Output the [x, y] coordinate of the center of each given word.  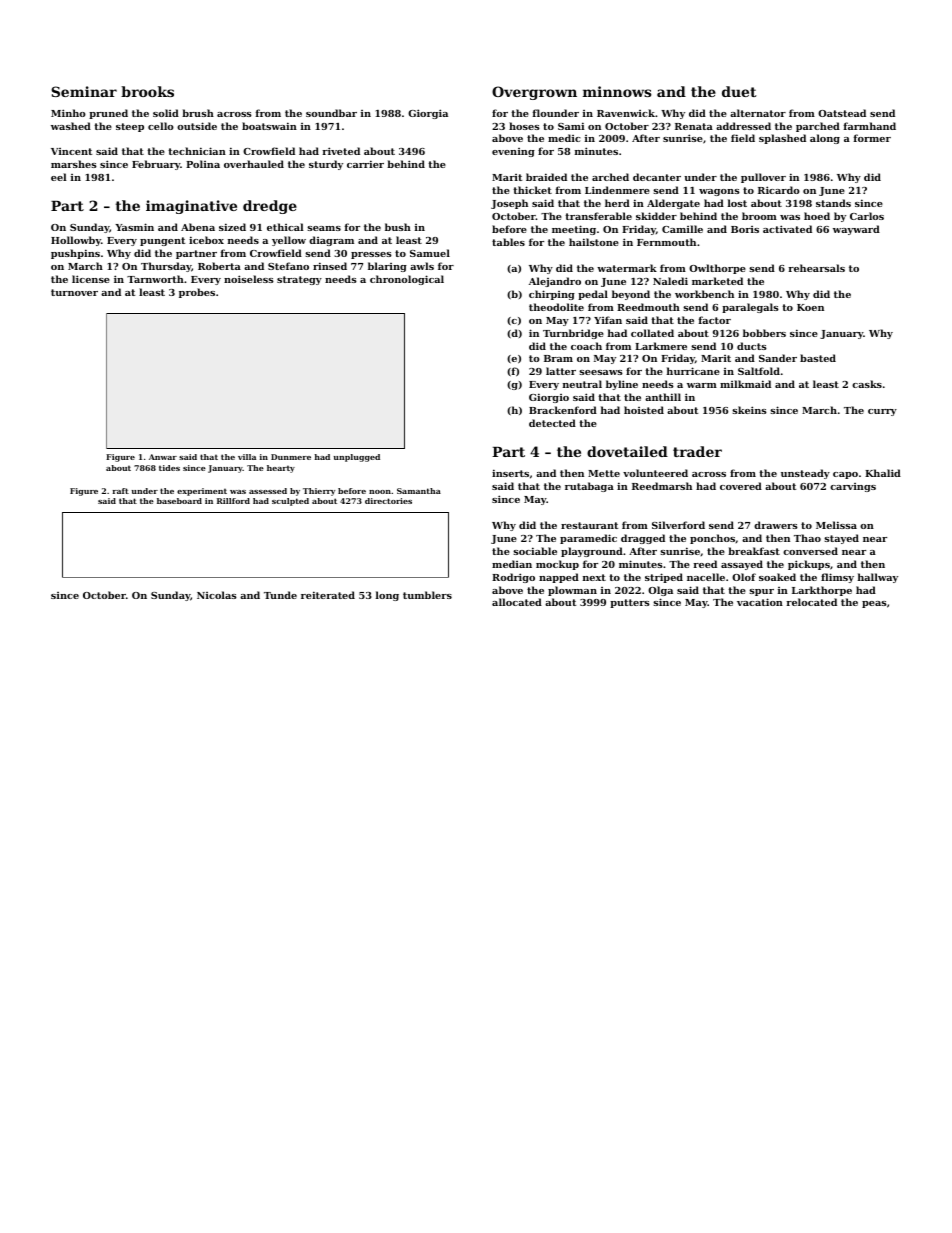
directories [388, 501]
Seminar [84, 91]
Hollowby [76, 241]
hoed [817, 216]
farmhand [870, 126]
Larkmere [661, 346]
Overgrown [534, 93]
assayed [742, 565]
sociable [535, 551]
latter [561, 371]
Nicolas [217, 595]
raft [121, 491]
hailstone [594, 242]
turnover [74, 292]
